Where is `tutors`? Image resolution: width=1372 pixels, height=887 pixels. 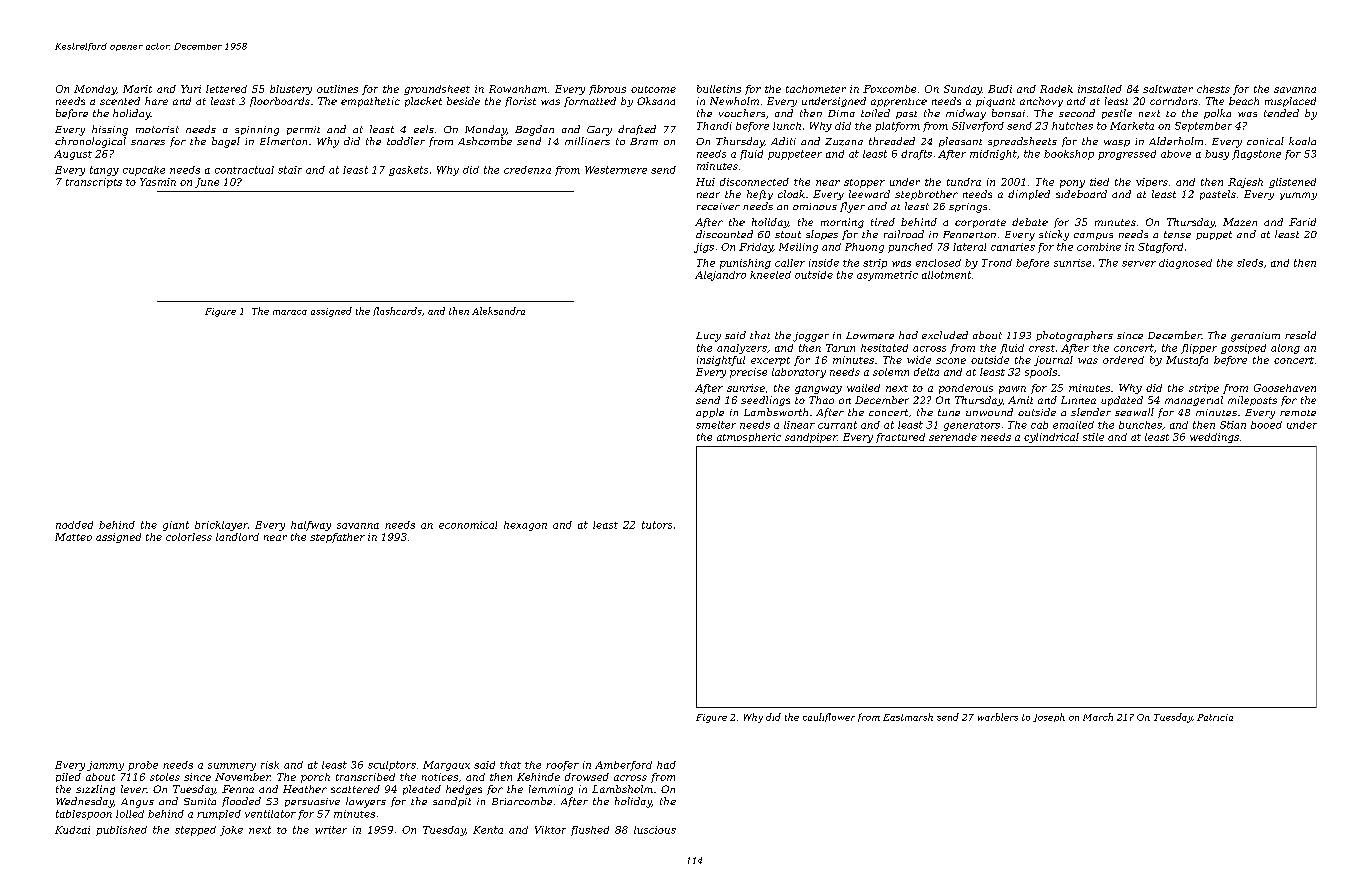 tutors is located at coordinates (657, 525).
